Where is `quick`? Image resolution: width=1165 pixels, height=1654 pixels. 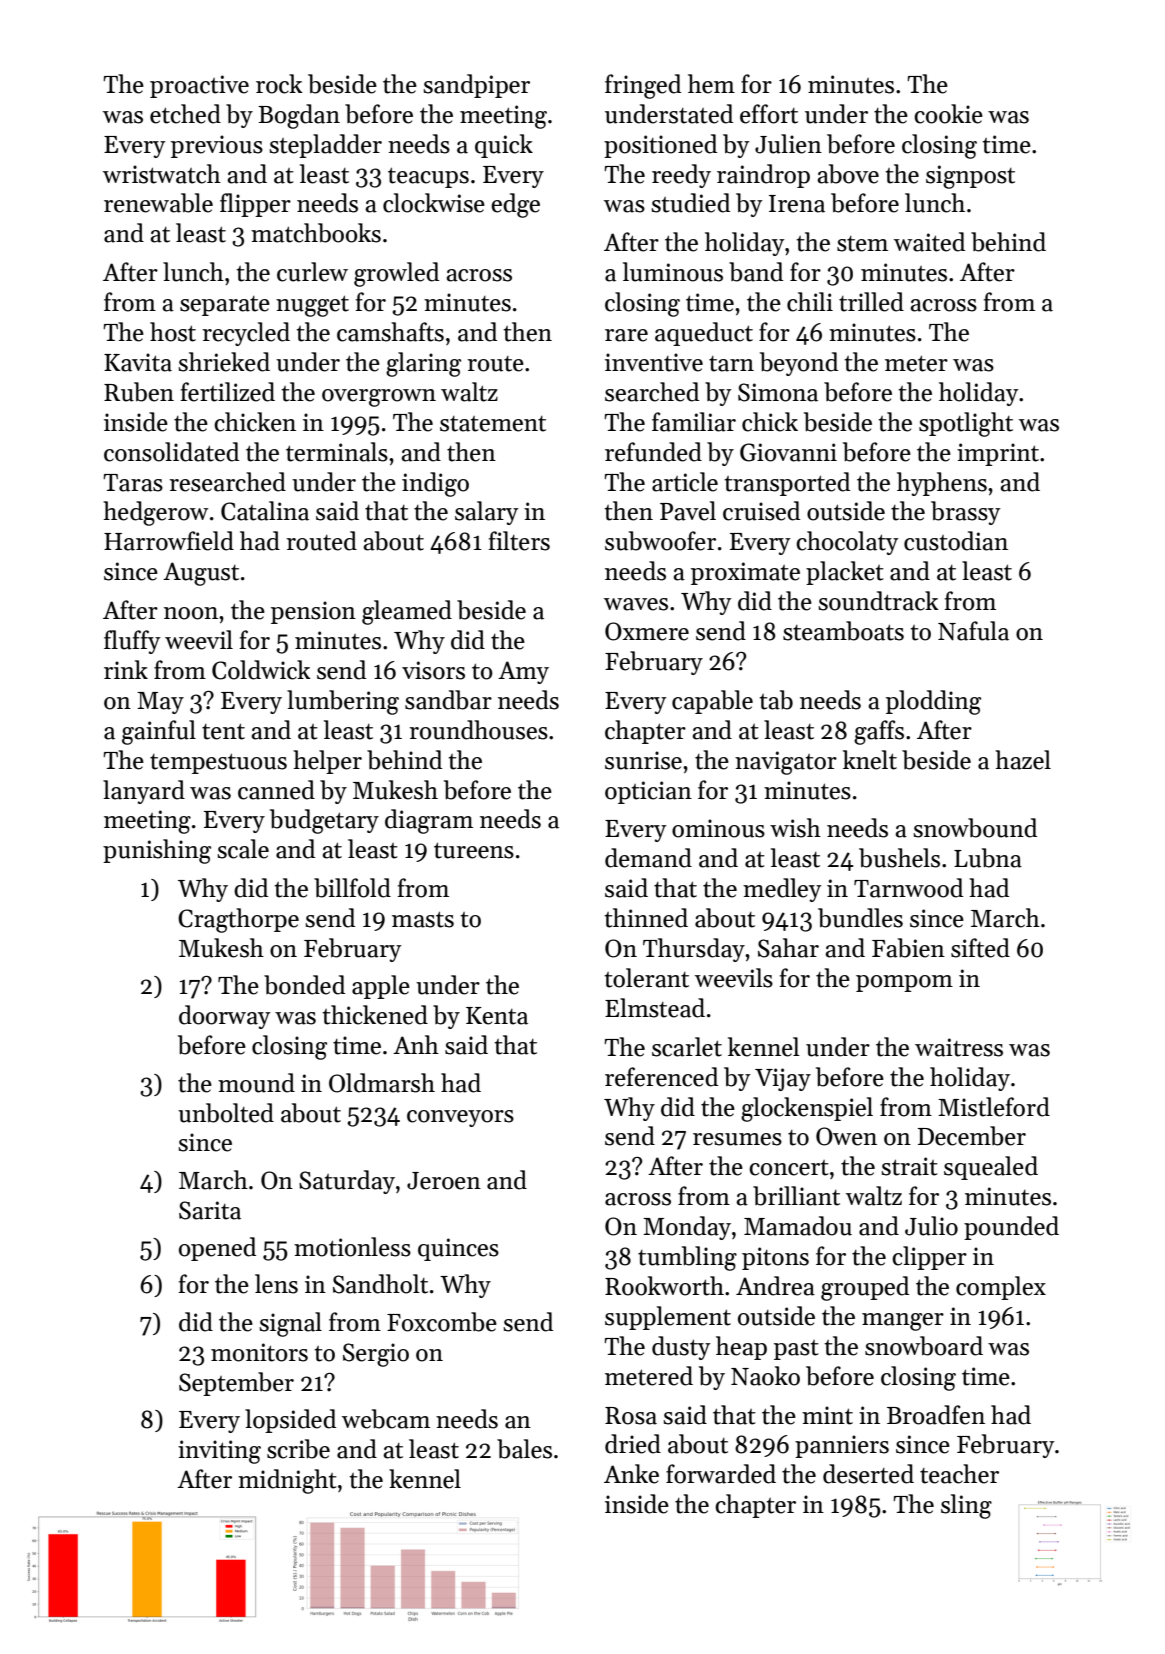 quick is located at coordinates (504, 146).
